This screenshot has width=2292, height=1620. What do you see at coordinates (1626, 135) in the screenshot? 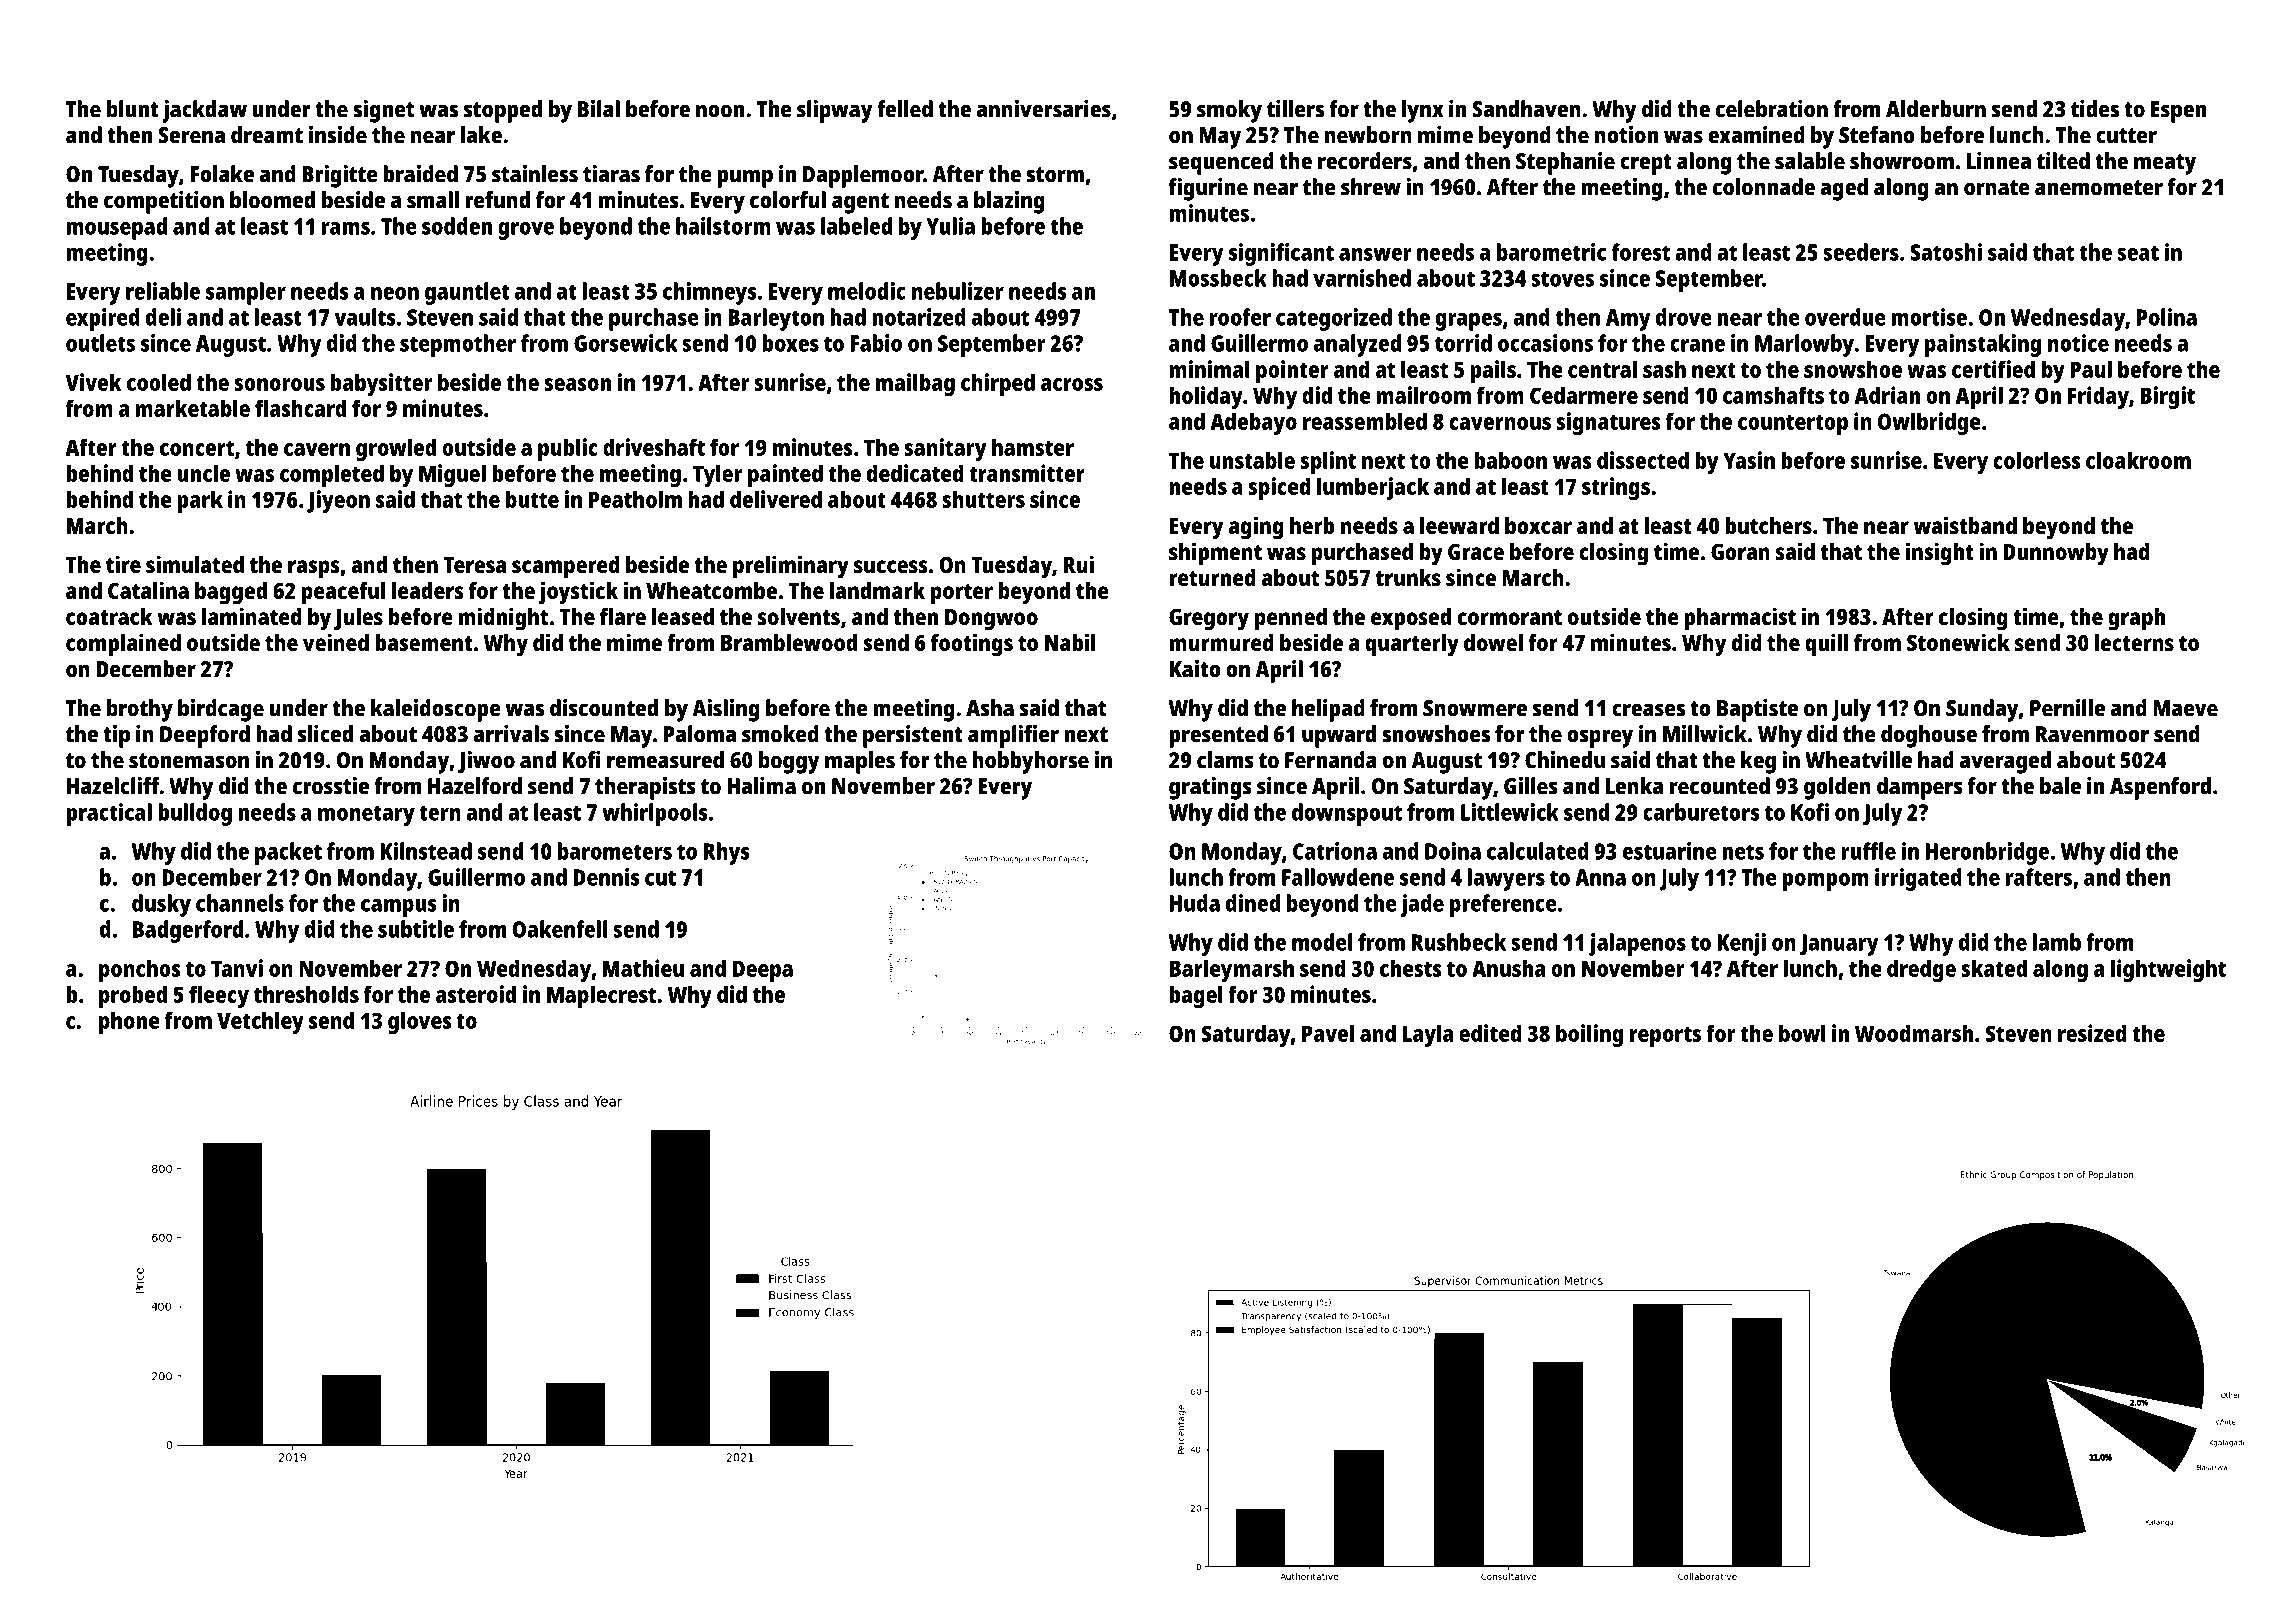
I see `notion` at bounding box center [1626, 135].
